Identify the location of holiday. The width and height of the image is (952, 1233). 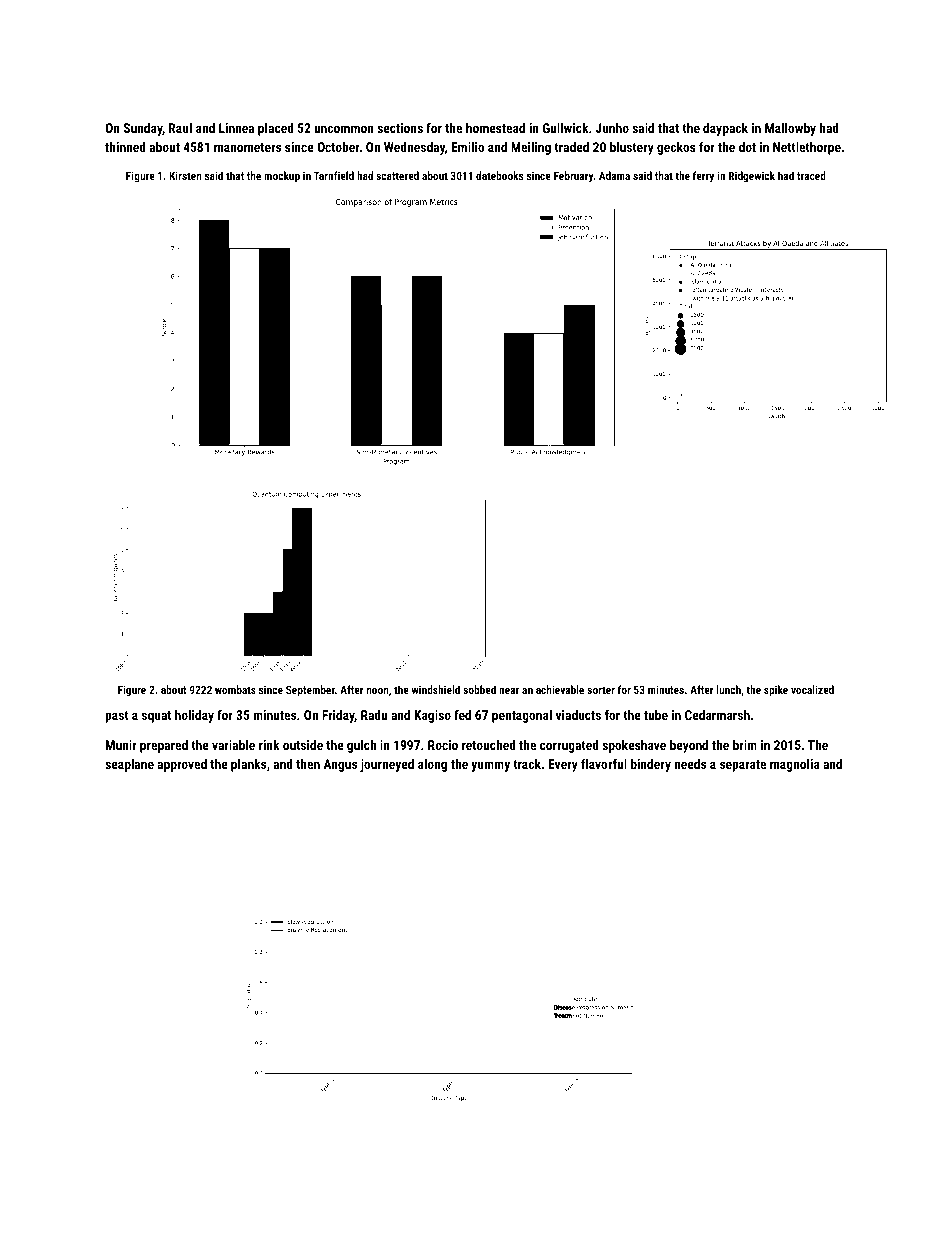
(194, 716).
